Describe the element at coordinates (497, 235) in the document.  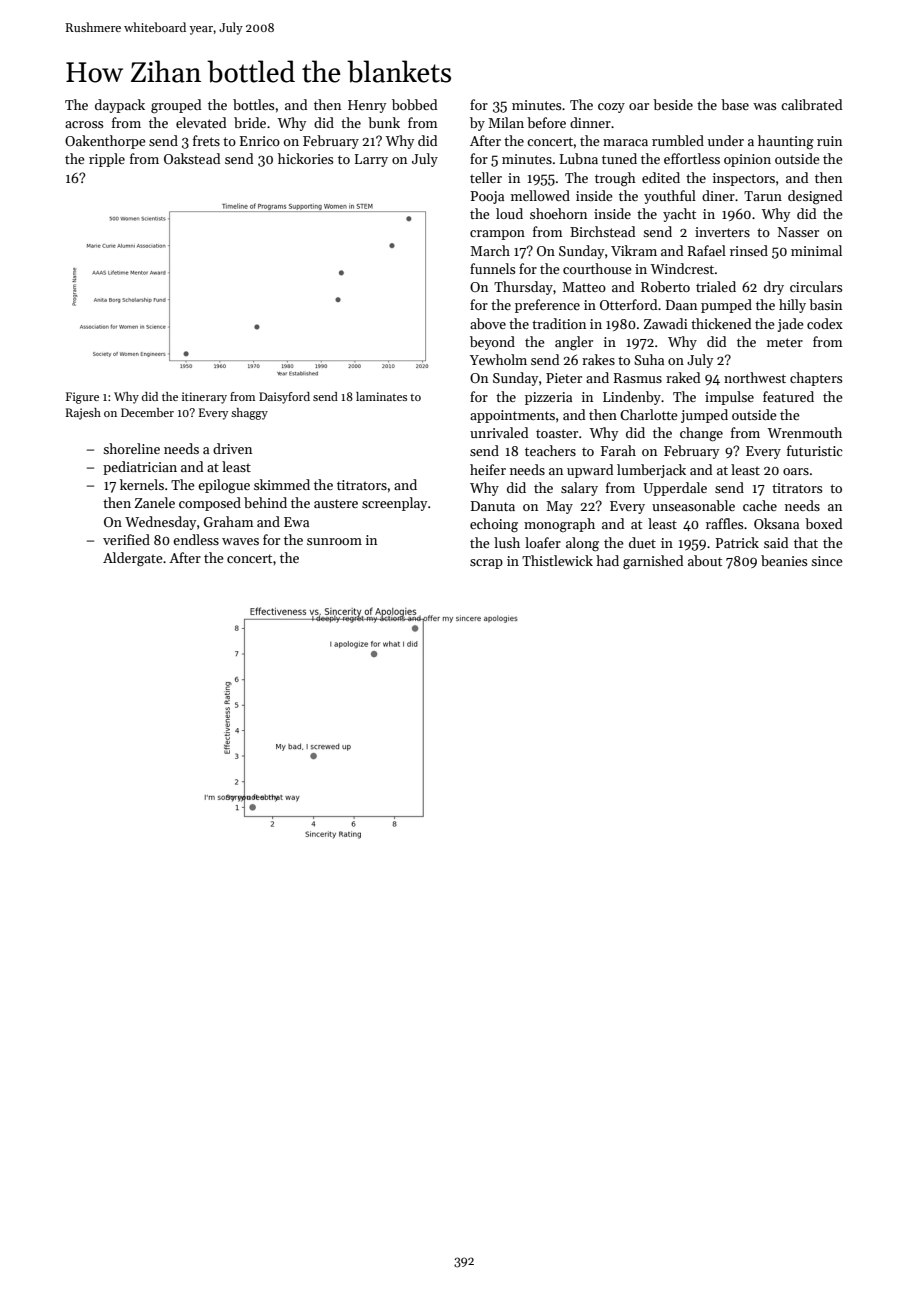
I see `crampon` at that location.
